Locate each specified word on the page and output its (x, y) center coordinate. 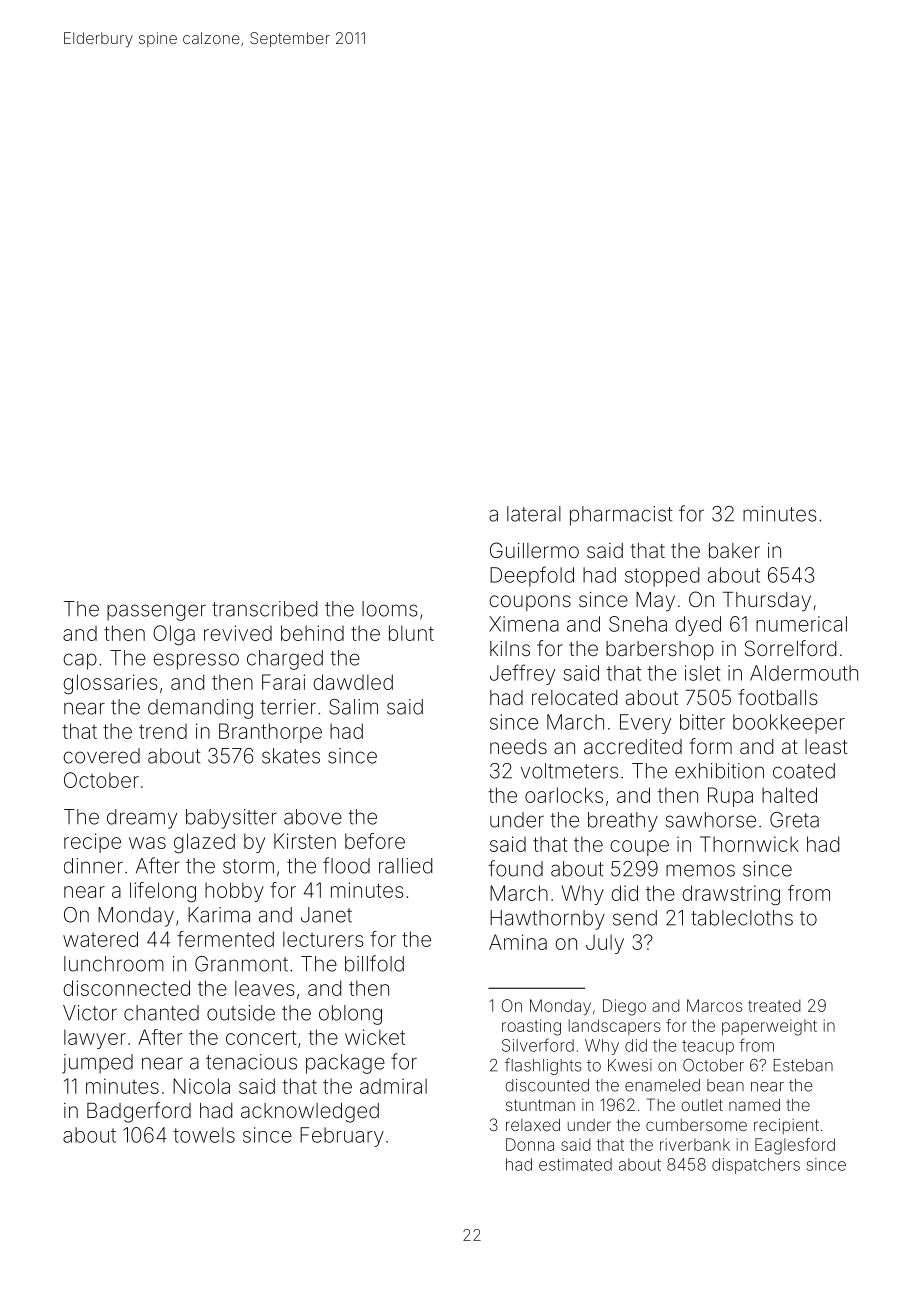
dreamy (142, 819)
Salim (353, 707)
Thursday (767, 602)
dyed (698, 626)
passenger (156, 612)
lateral (534, 514)
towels (204, 1135)
